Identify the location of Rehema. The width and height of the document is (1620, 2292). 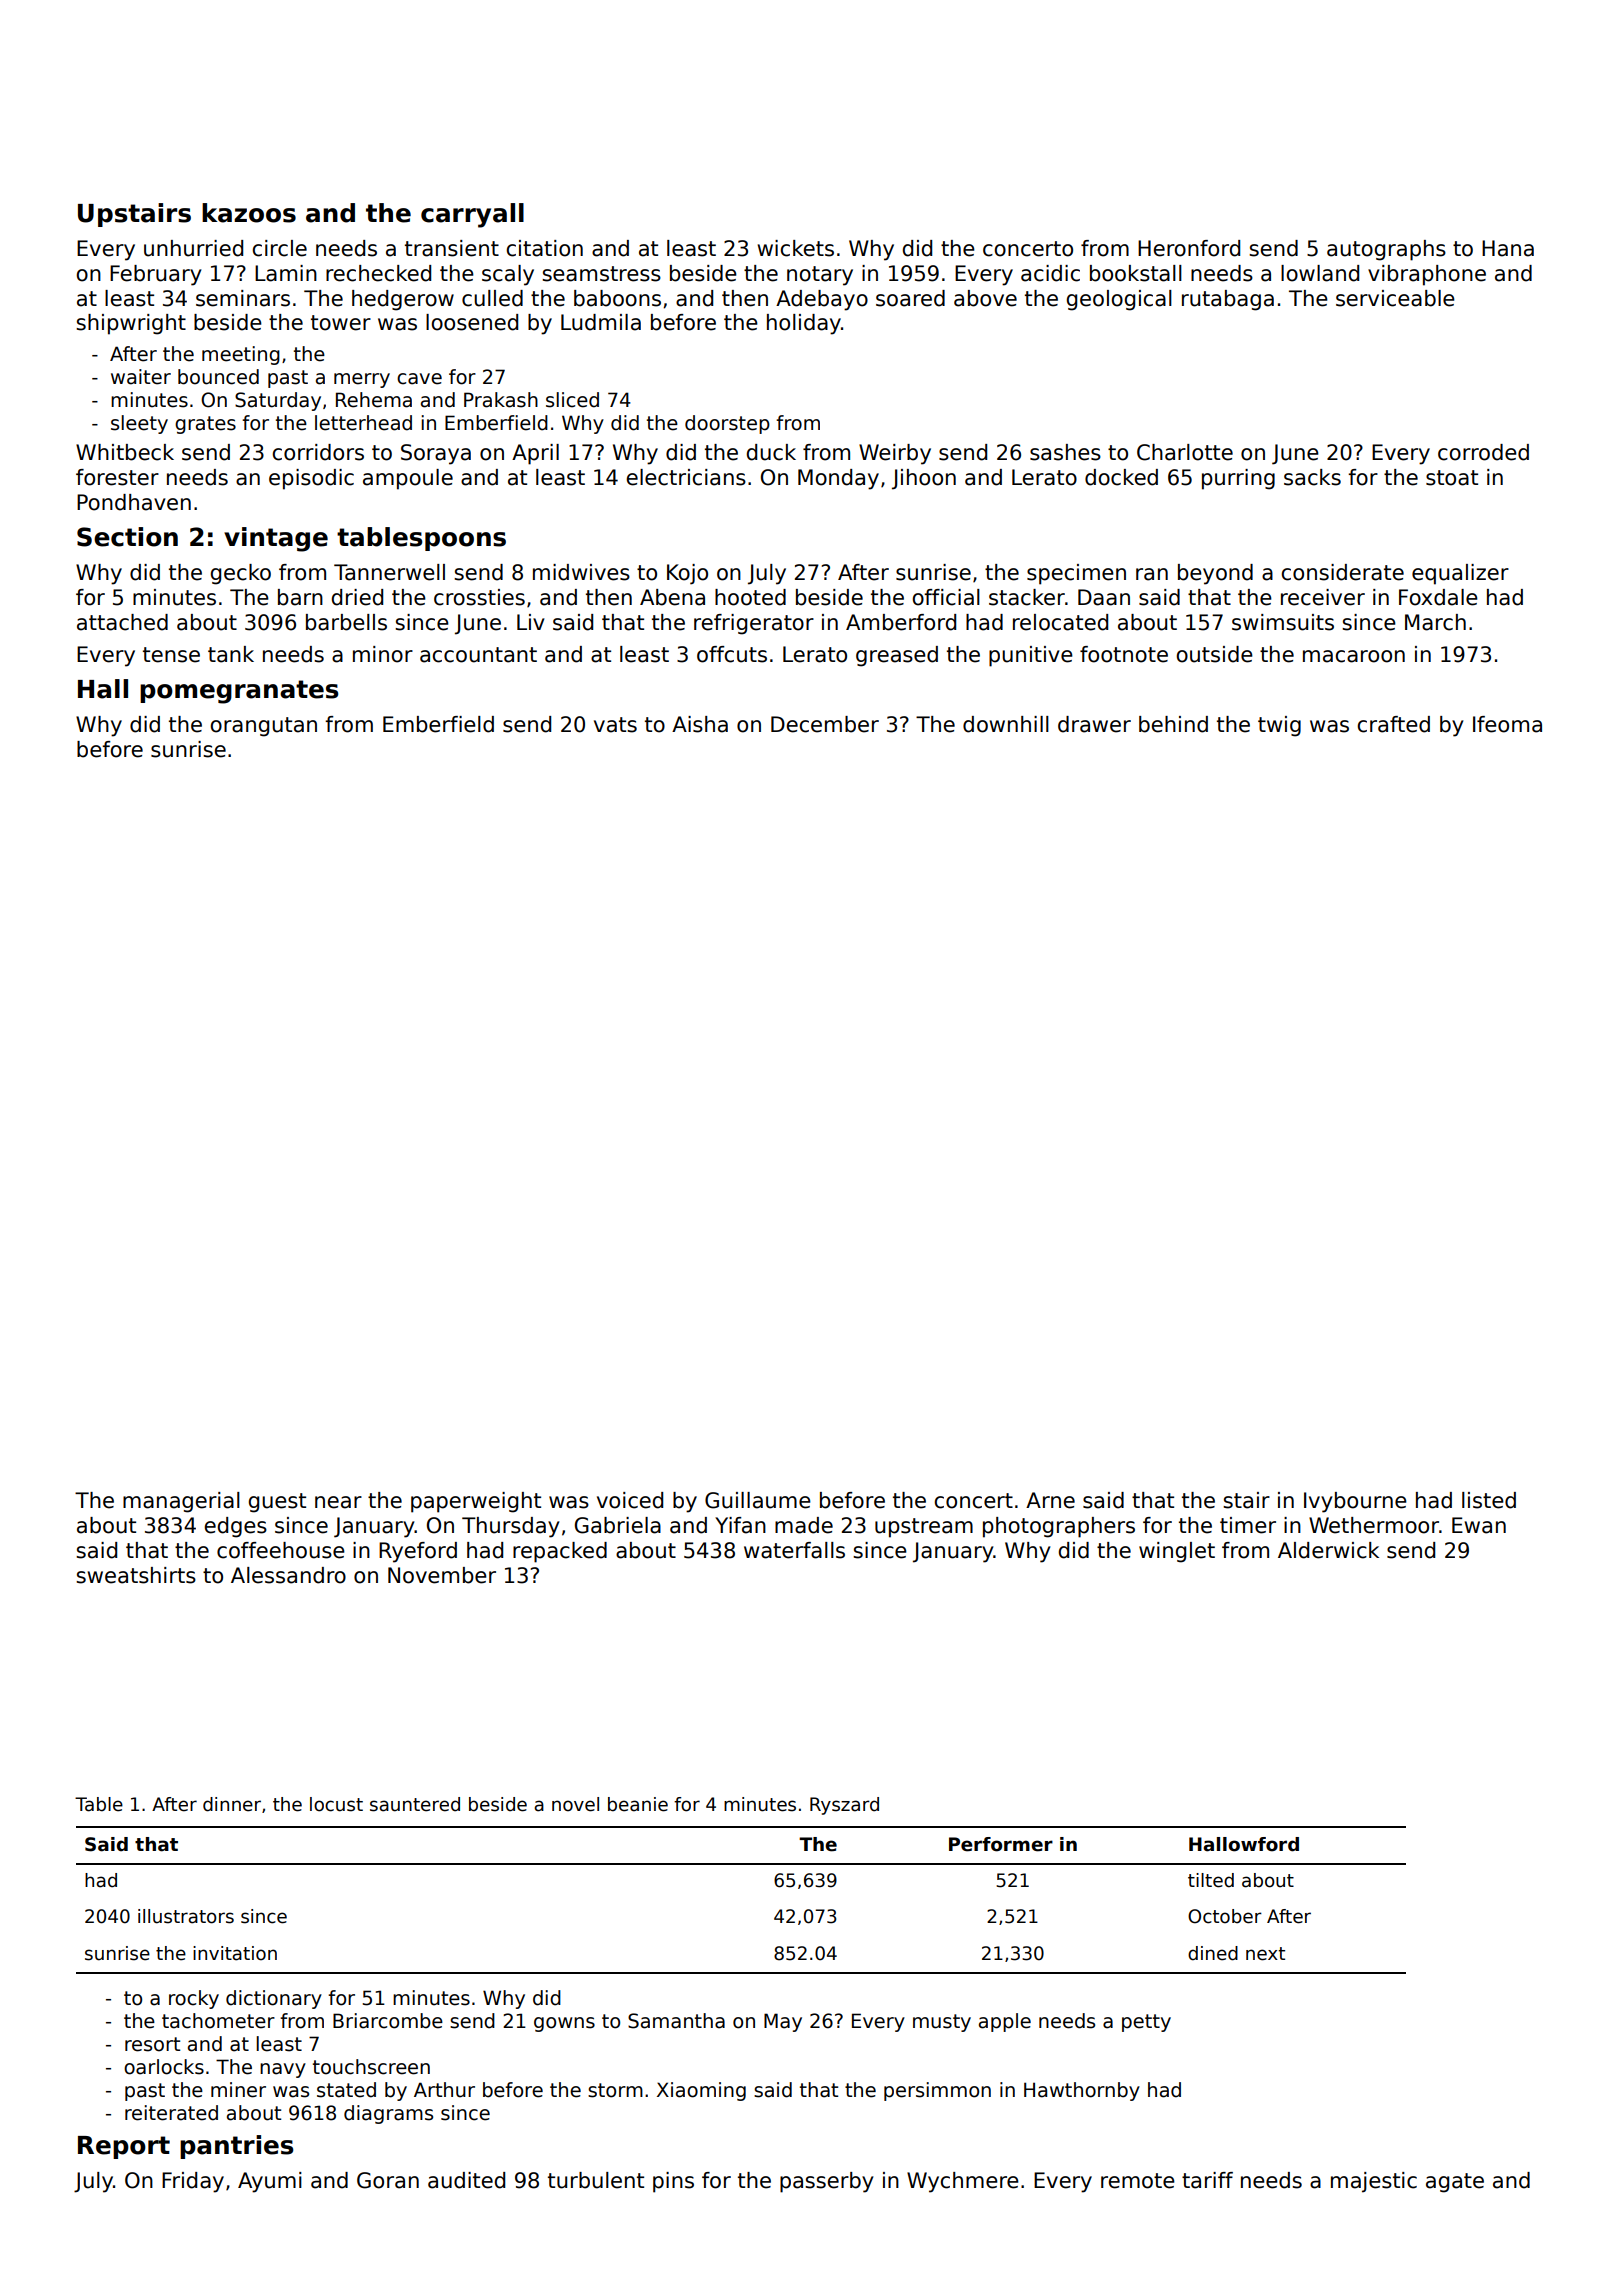
(374, 400).
